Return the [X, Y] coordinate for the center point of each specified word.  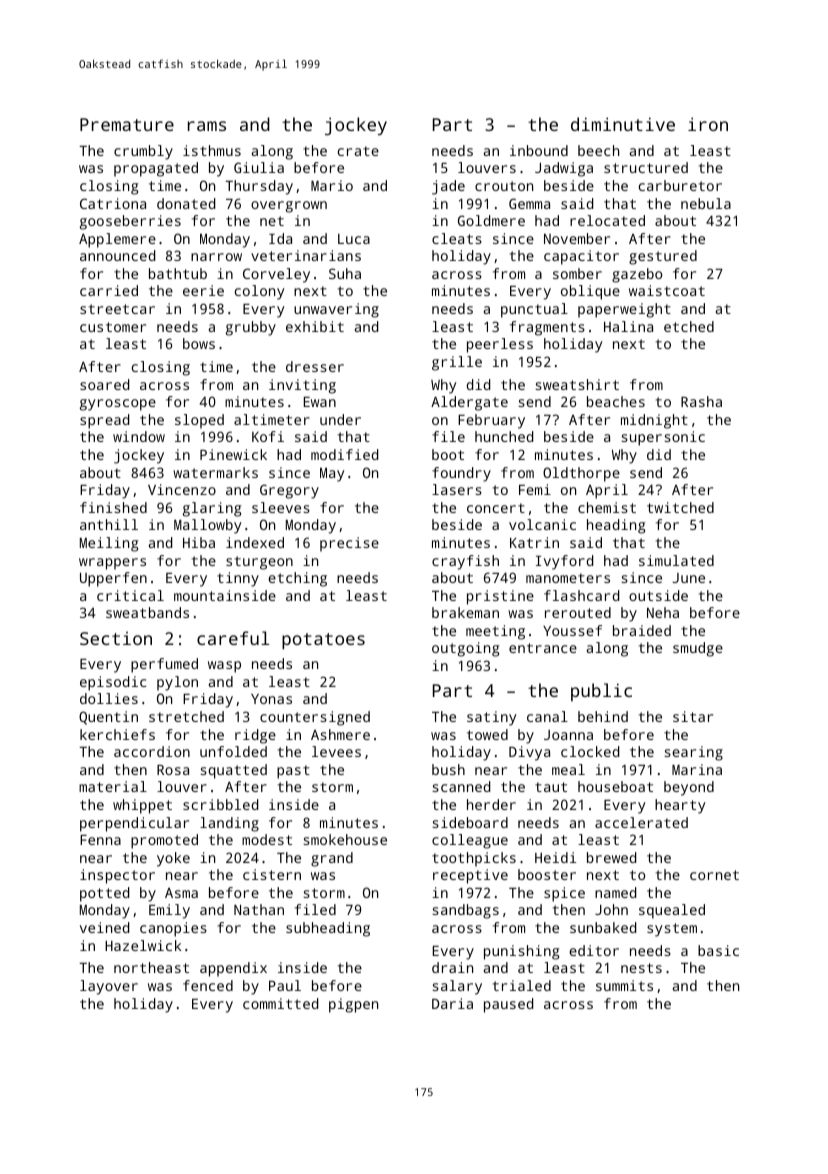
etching [297, 579]
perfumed [164, 665]
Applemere [117, 240]
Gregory [289, 491]
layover [109, 987]
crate [358, 151]
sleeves [281, 507]
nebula [706, 203]
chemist [607, 507]
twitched [680, 507]
